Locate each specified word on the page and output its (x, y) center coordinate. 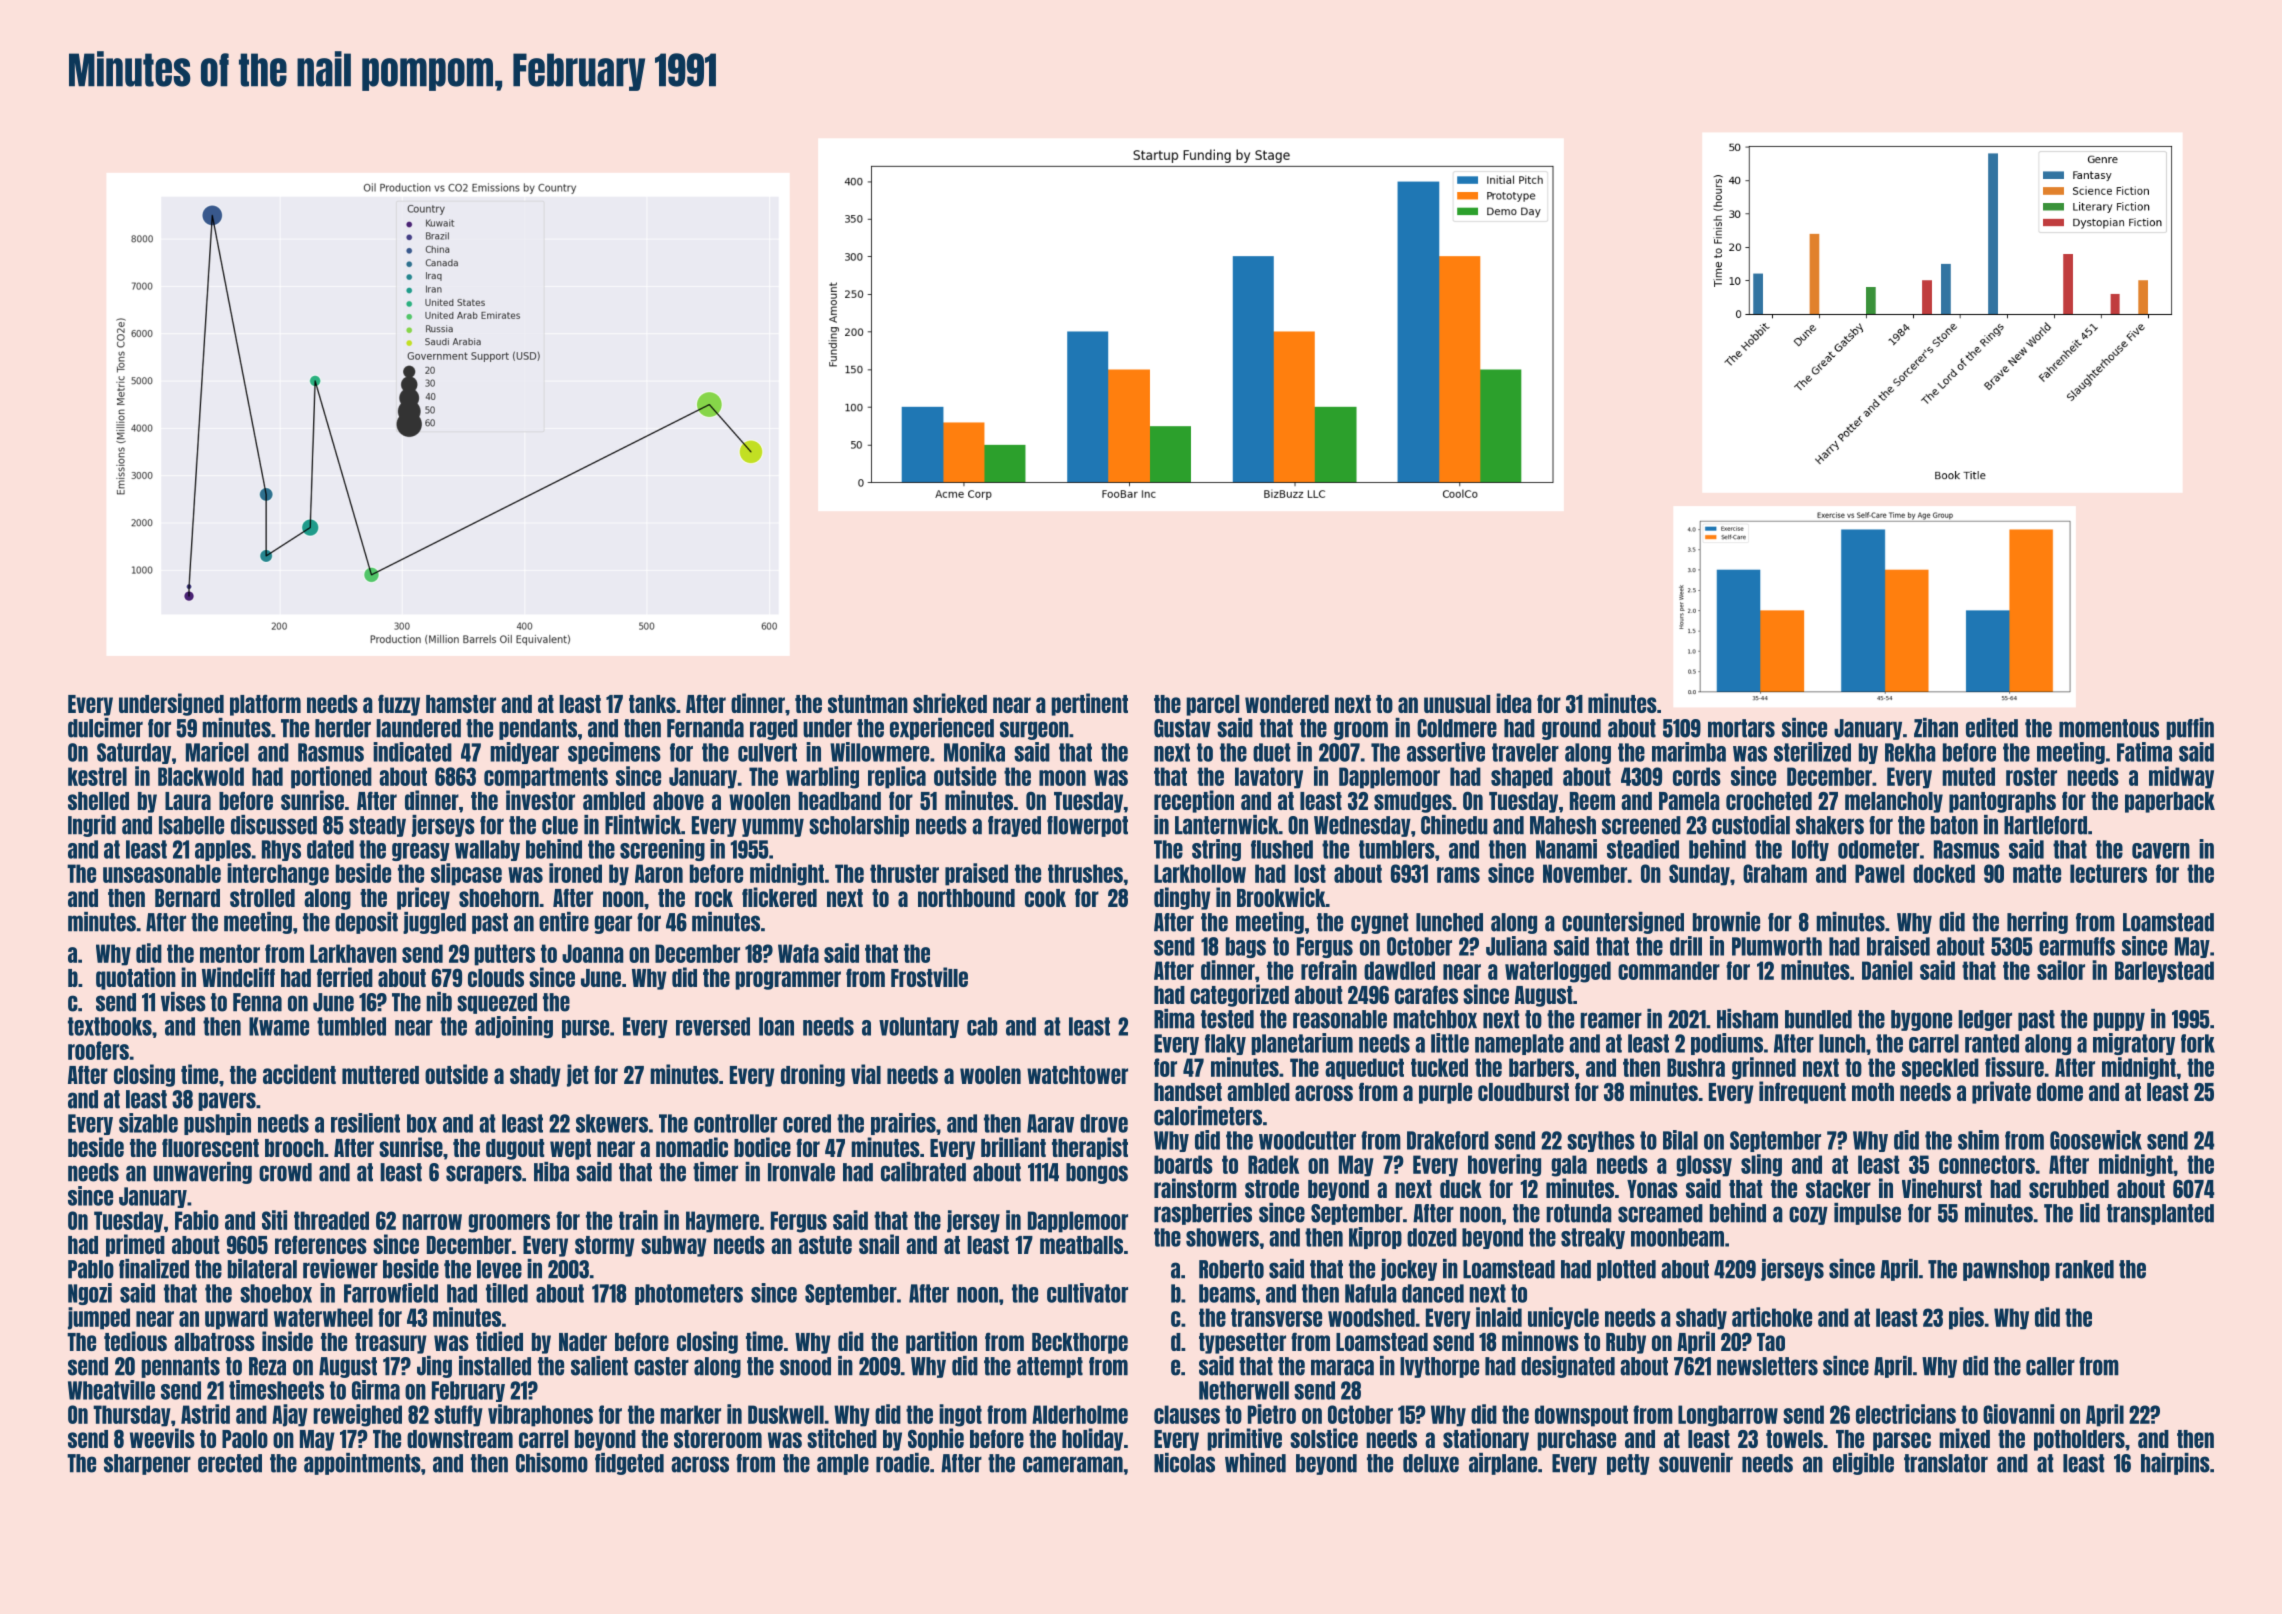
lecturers (2108, 873)
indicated (412, 752)
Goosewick (2096, 1140)
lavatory (1269, 778)
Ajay (290, 1415)
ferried (345, 977)
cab (982, 1026)
